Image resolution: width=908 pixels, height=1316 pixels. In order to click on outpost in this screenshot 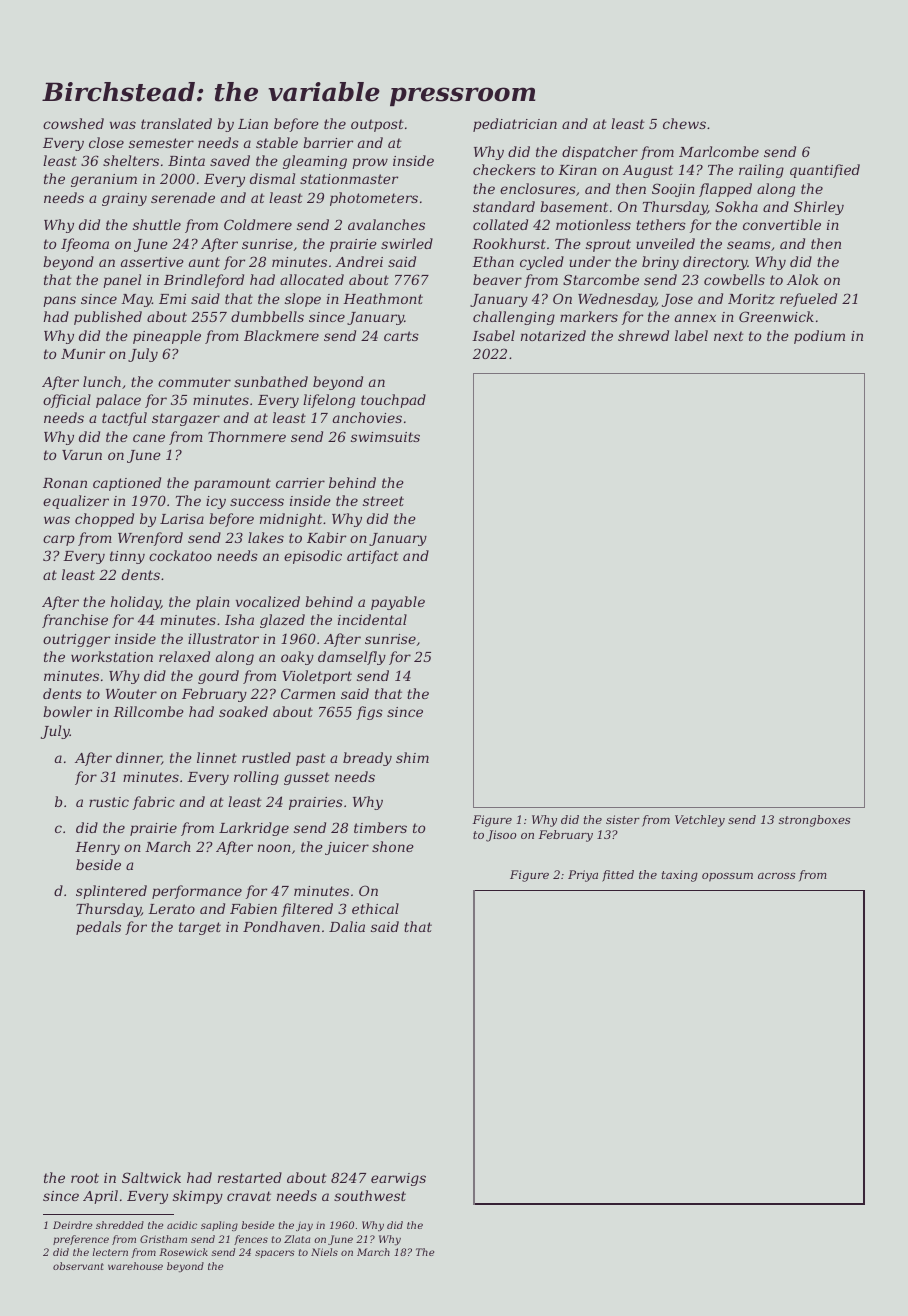, I will do `click(377, 125)`.
